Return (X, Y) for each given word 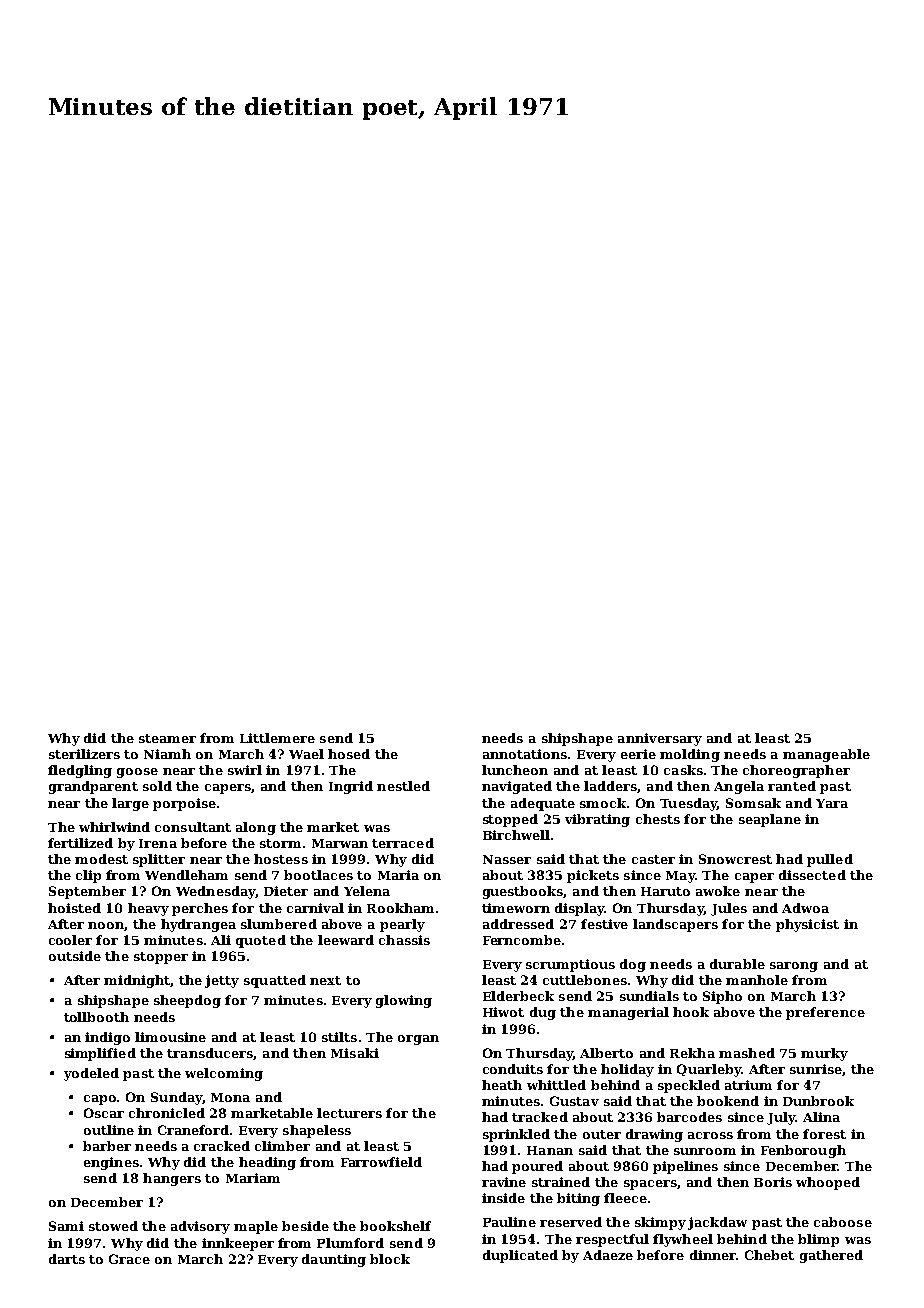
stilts (339, 1037)
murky (824, 1054)
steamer (167, 738)
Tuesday (688, 804)
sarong (794, 967)
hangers (172, 1179)
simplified (100, 1054)
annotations (525, 754)
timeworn (516, 908)
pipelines (685, 1167)
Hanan (550, 1150)
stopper (161, 958)
